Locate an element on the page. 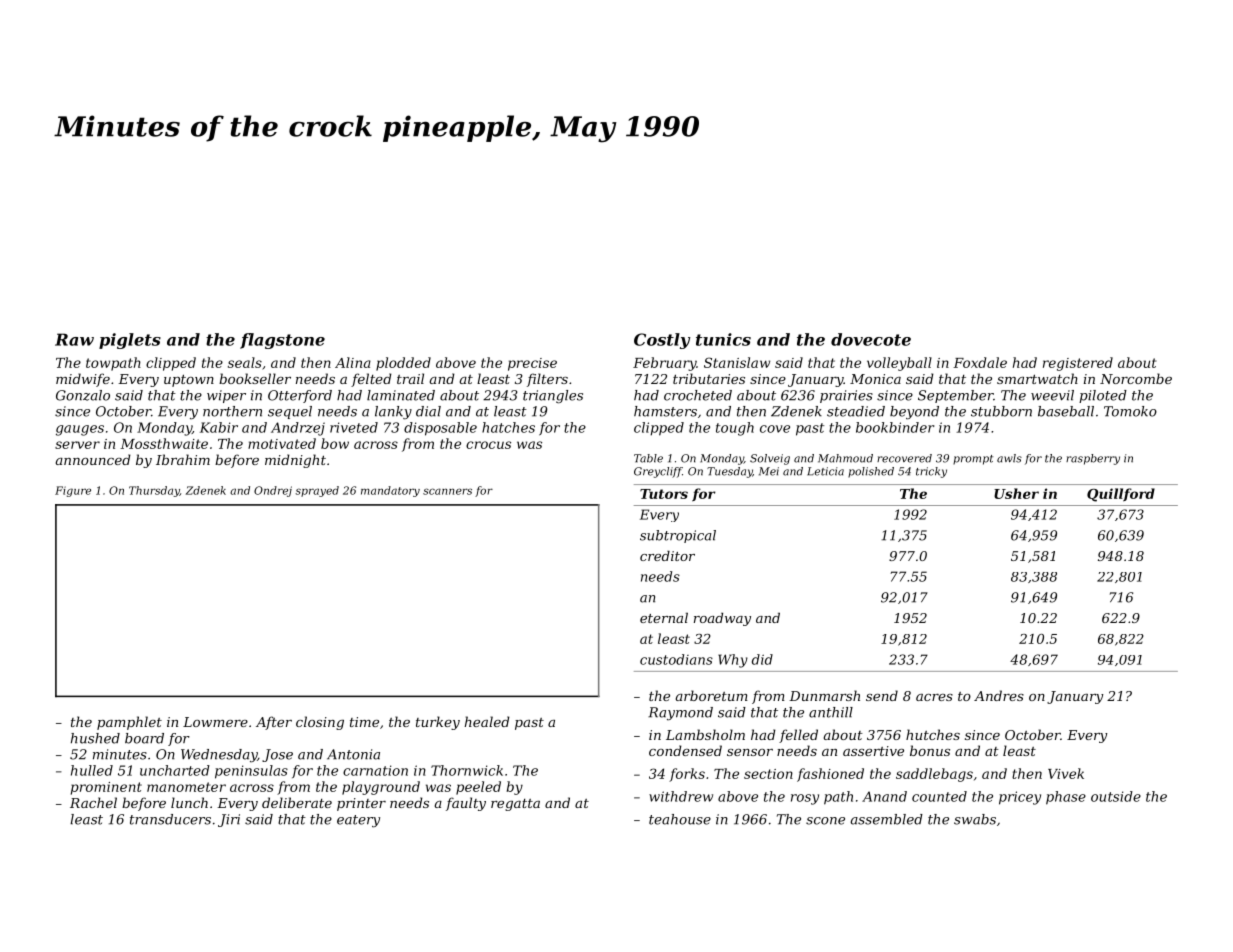 The image size is (1233, 952). Rachel is located at coordinates (93, 802).
